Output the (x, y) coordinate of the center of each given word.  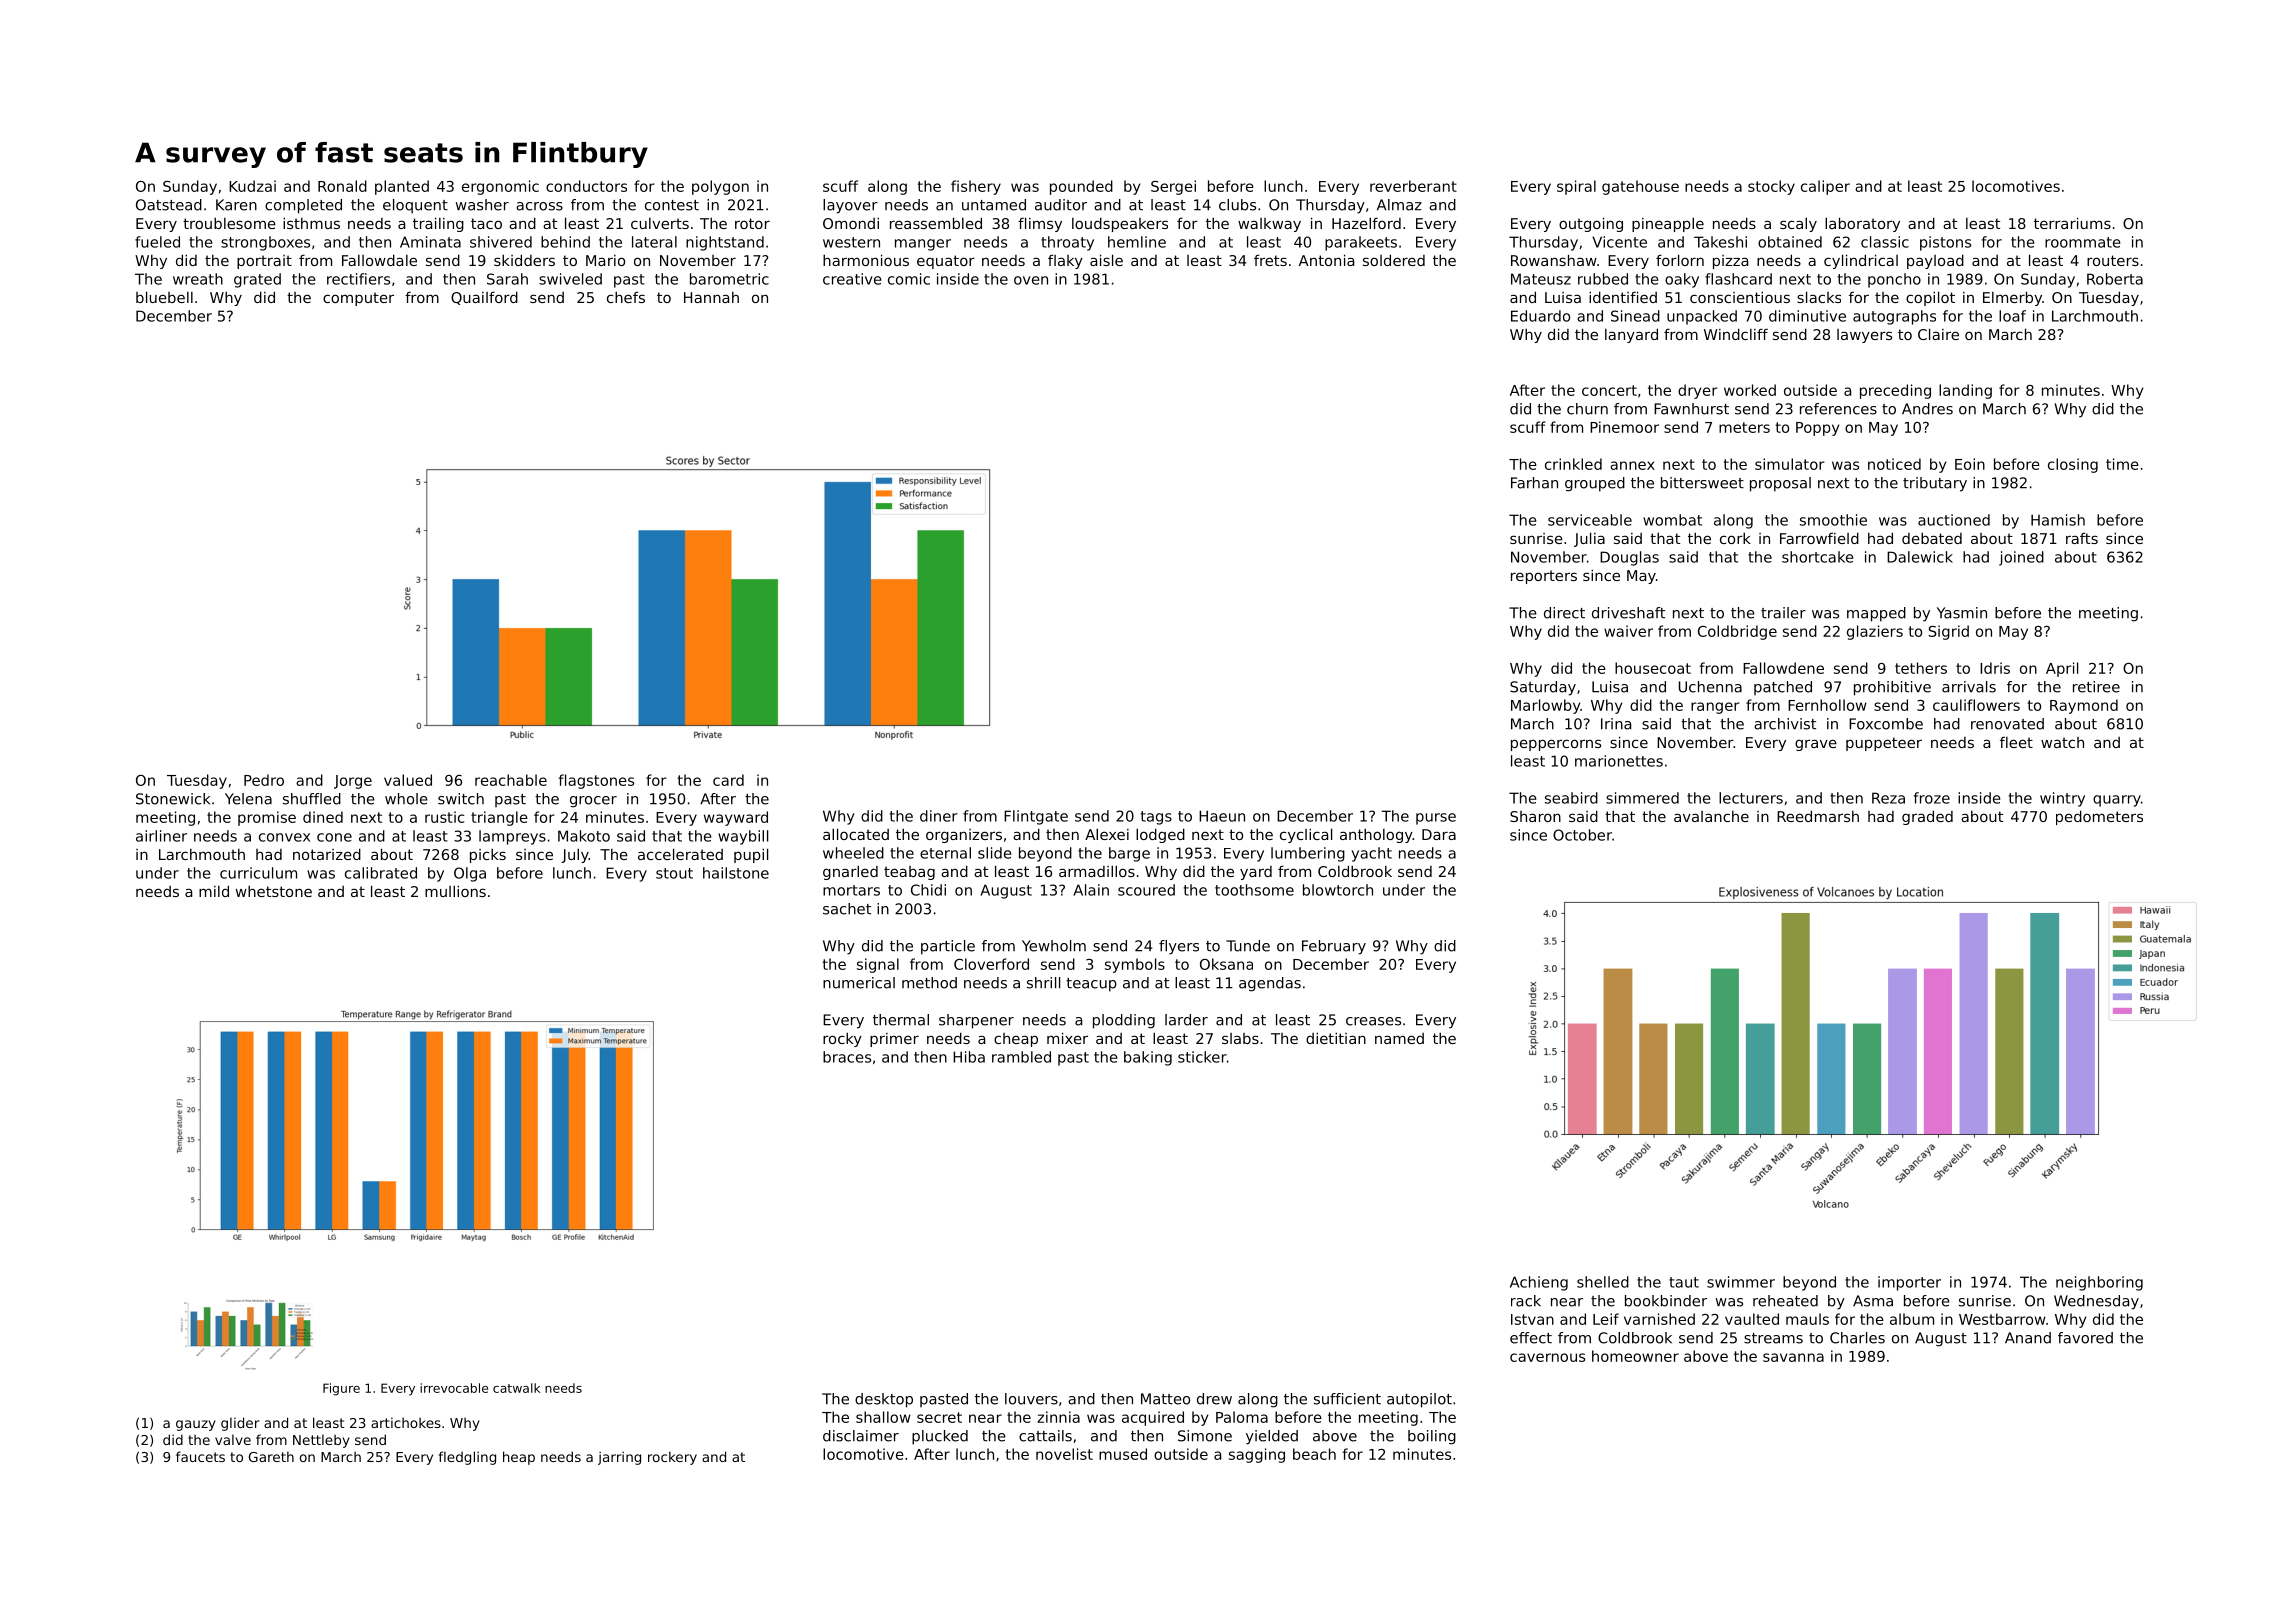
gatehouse (1640, 187)
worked (1750, 390)
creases (1373, 1021)
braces (847, 1057)
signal (878, 965)
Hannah (711, 297)
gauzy (196, 1425)
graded (1927, 817)
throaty (1067, 243)
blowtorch (1338, 890)
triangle (499, 818)
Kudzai (252, 186)
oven (1031, 280)
